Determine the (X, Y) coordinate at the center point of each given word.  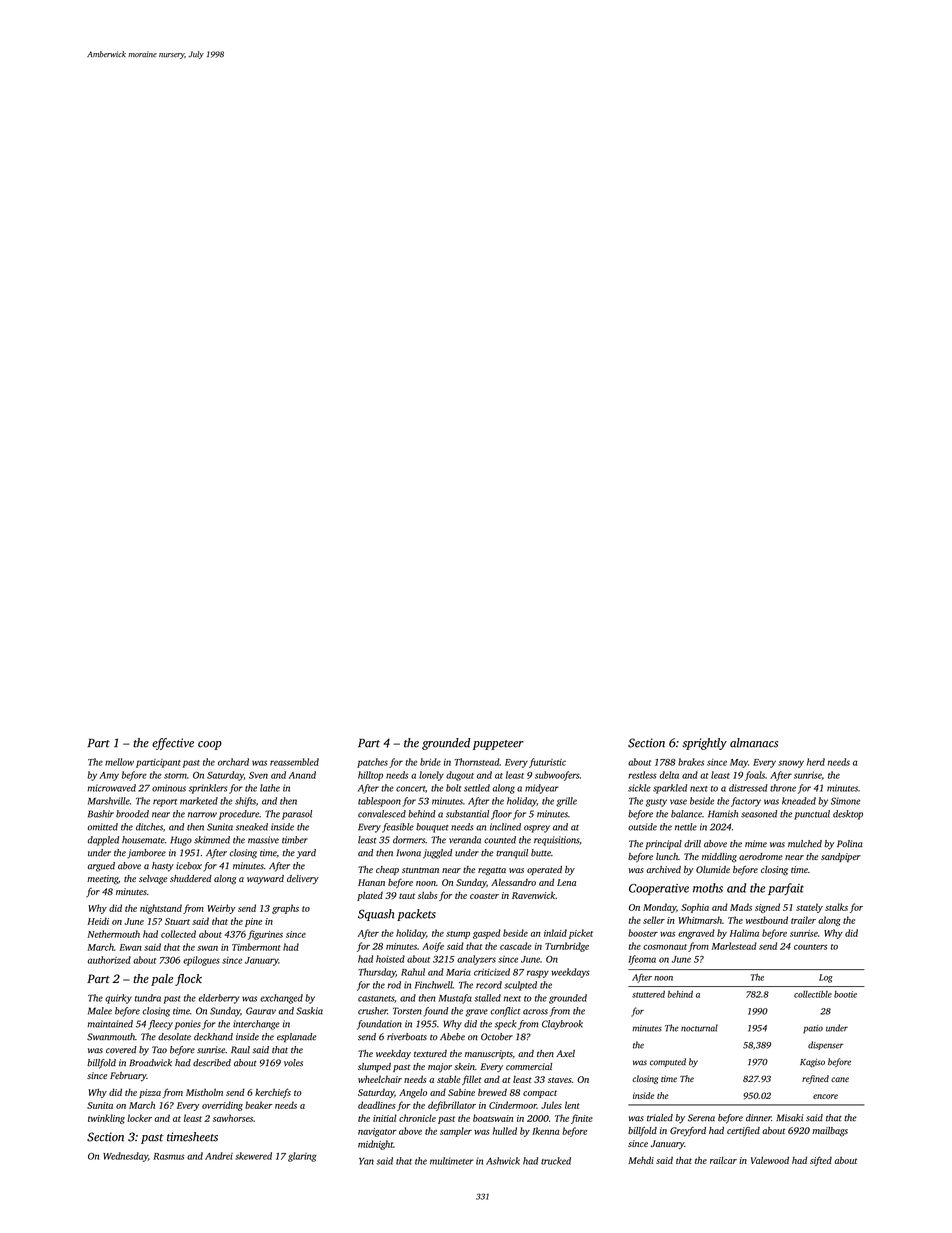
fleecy (160, 1025)
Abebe (452, 1037)
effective (173, 744)
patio (813, 1029)
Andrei (219, 1156)
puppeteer (498, 745)
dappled (103, 841)
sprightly (704, 744)
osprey (537, 829)
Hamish (723, 814)
